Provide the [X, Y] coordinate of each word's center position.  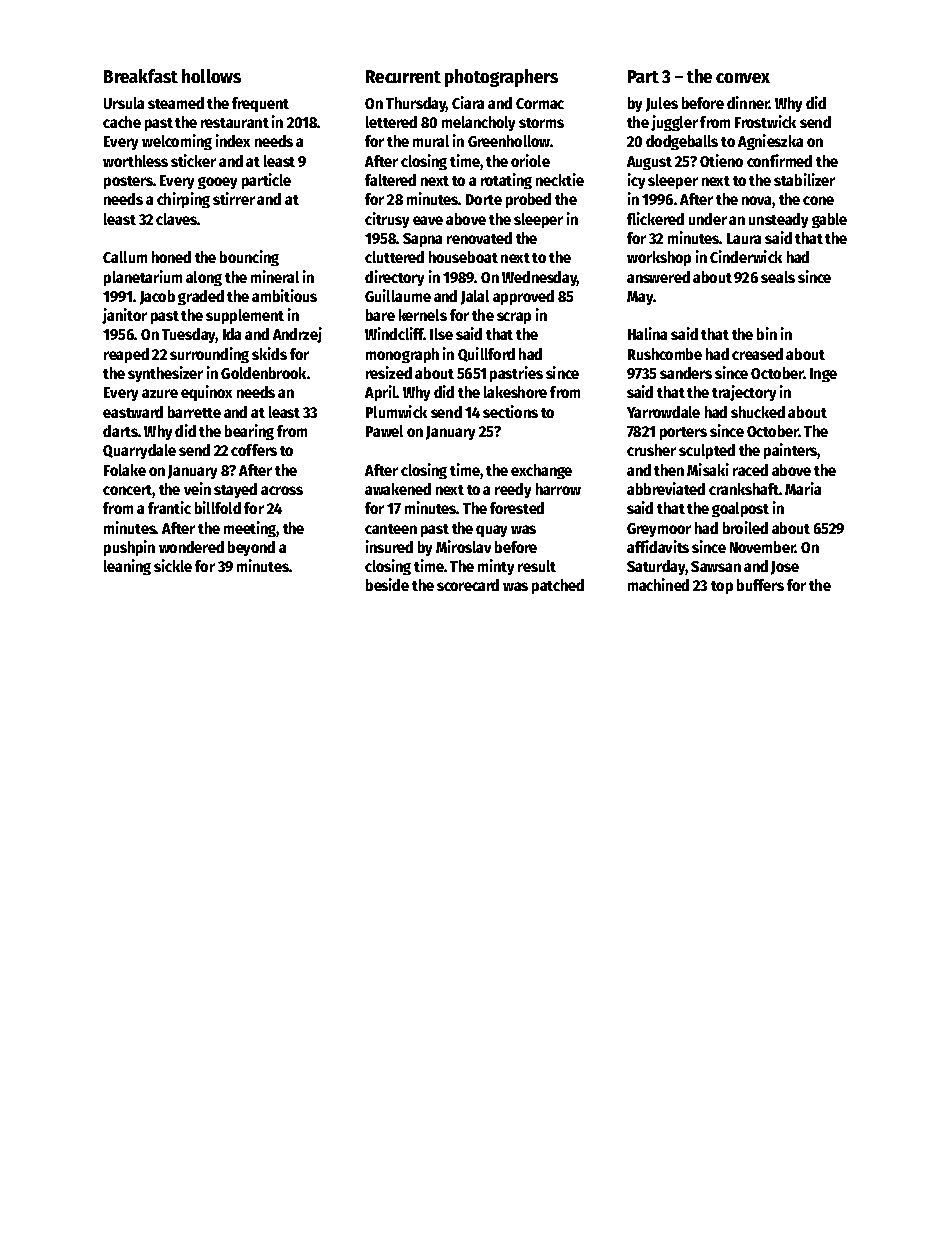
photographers [501, 78]
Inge [823, 375]
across [282, 490]
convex [743, 78]
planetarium [143, 278]
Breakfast [141, 76]
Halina [647, 333]
